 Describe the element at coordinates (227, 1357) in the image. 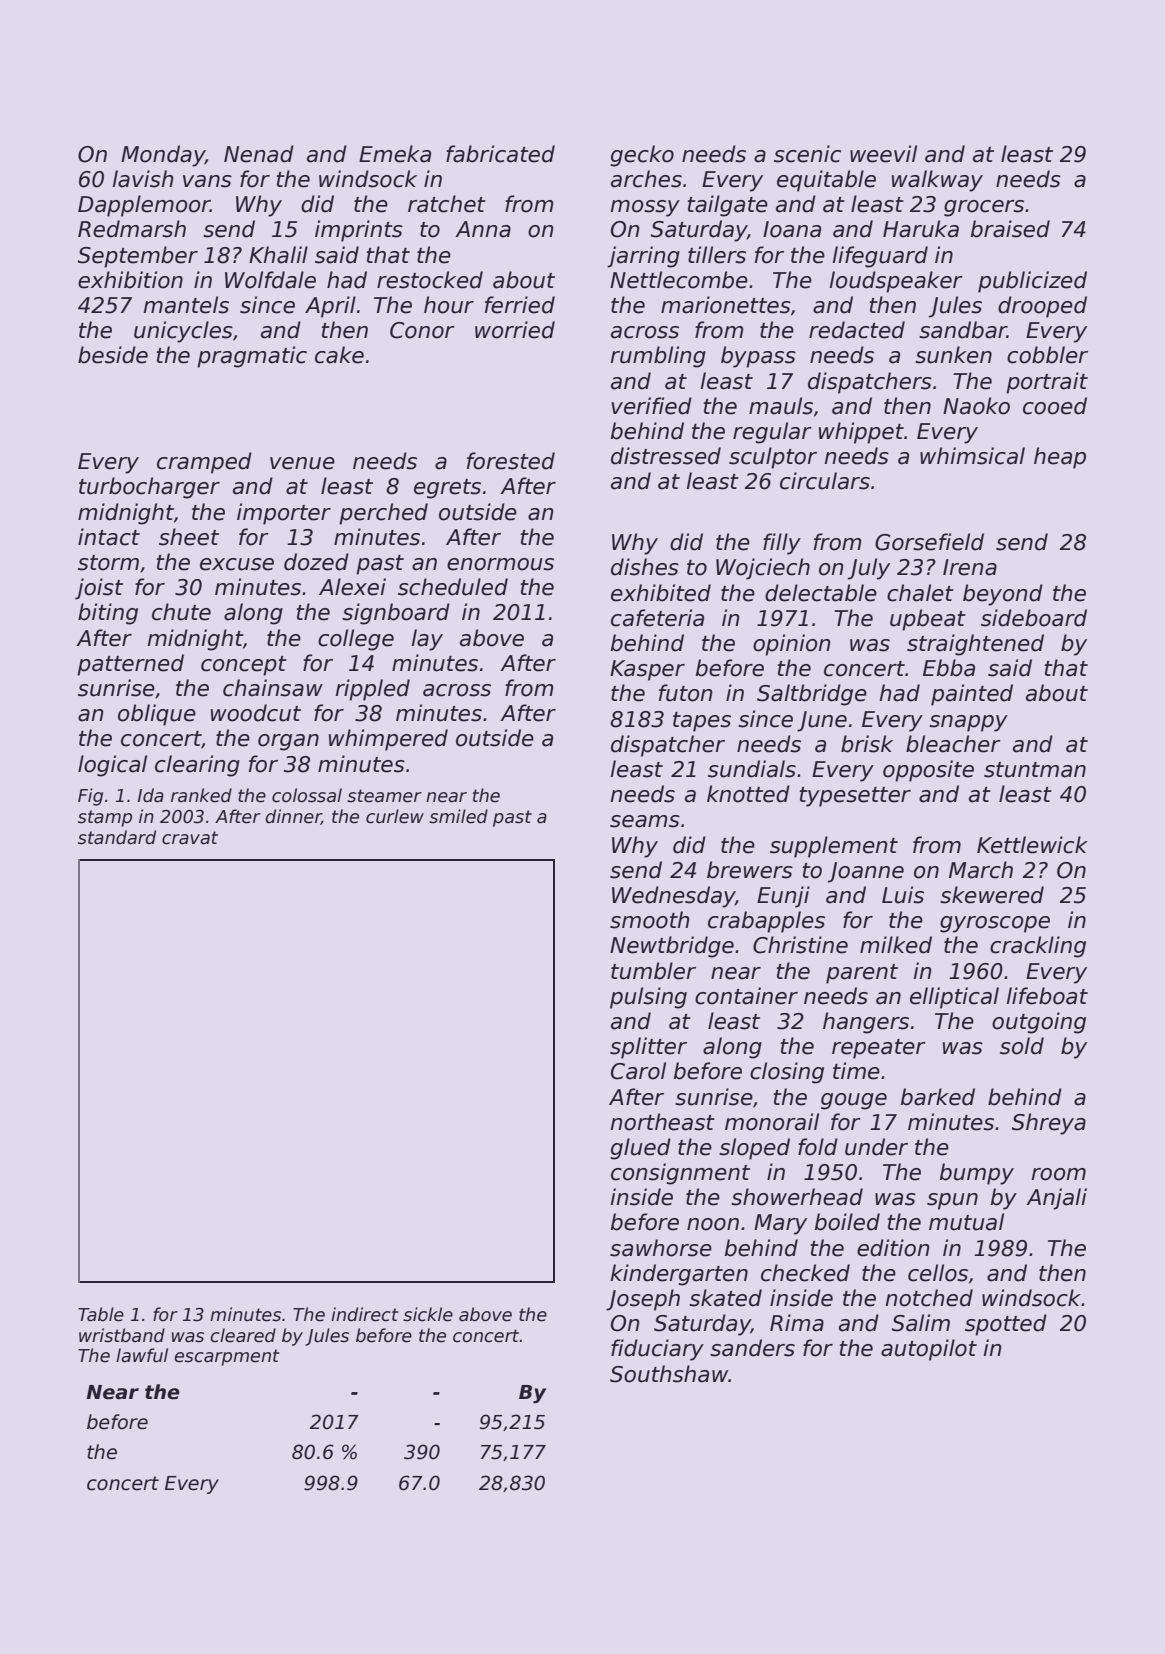

I see `escarpment` at that location.
